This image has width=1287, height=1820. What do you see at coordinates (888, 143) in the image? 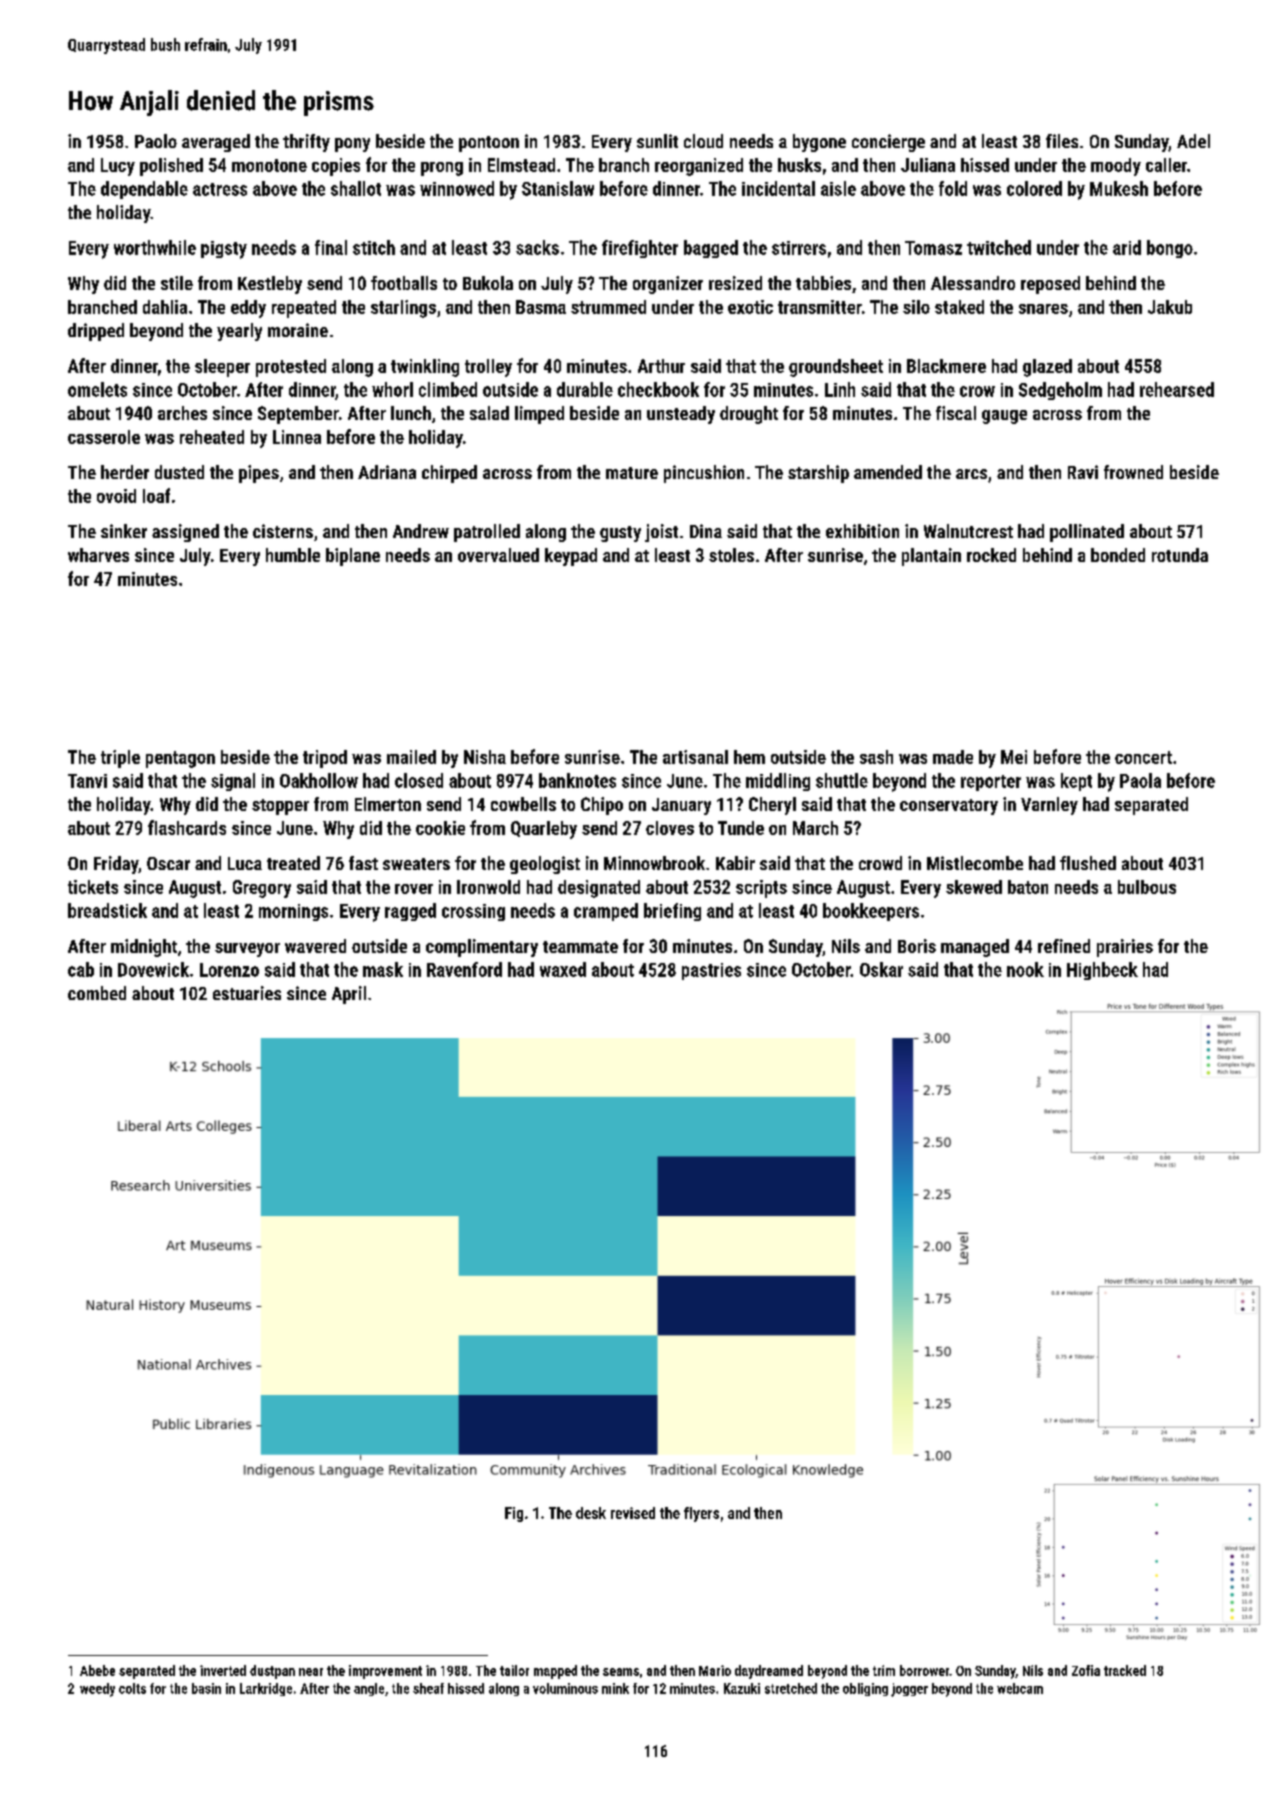
I see `concierge` at bounding box center [888, 143].
